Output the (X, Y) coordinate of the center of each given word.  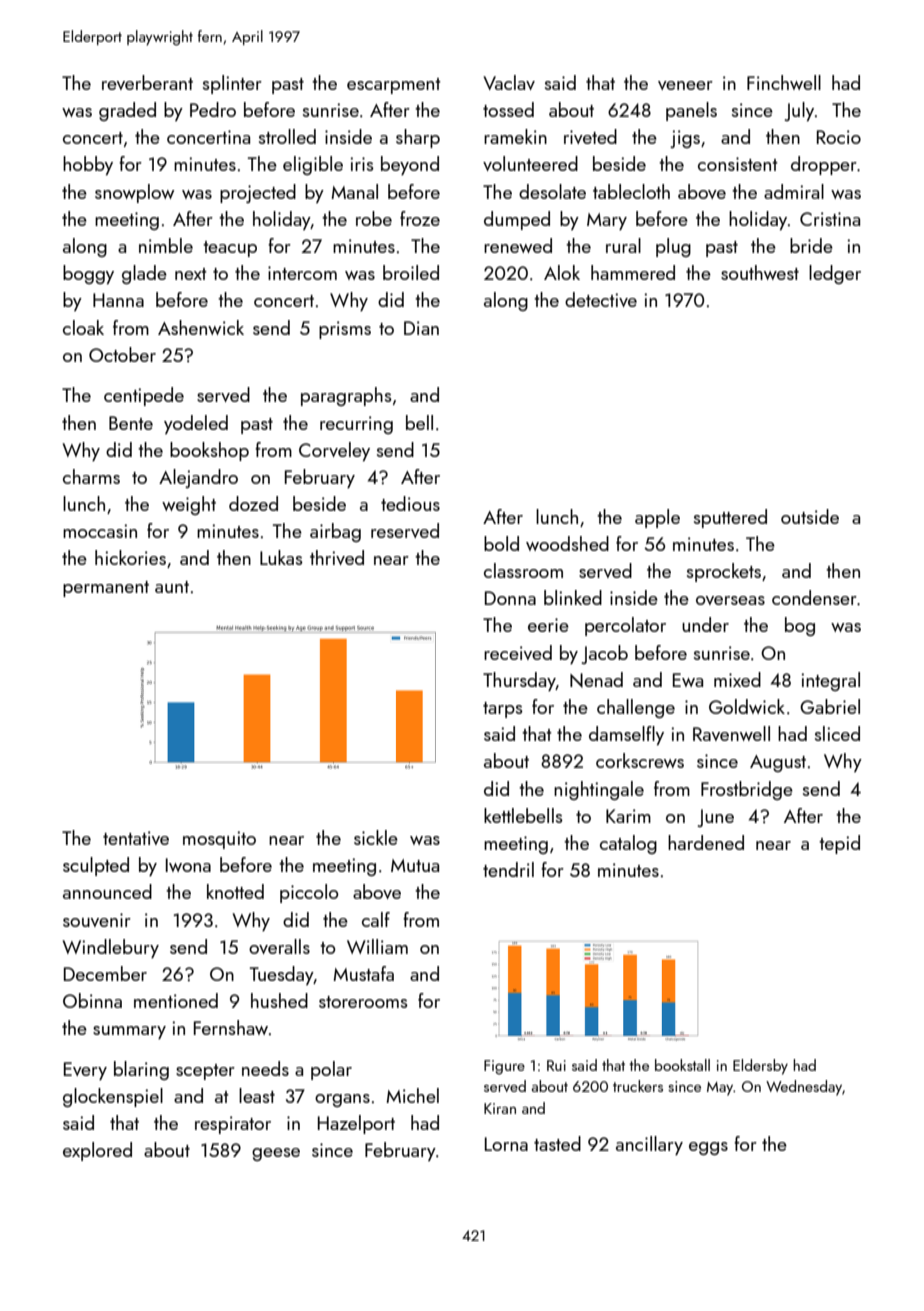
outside (810, 516)
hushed (279, 1000)
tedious (410, 503)
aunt (172, 587)
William (377, 946)
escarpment (394, 86)
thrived (337, 557)
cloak (83, 327)
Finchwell (784, 82)
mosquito (219, 840)
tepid (839, 844)
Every (85, 1071)
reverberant (147, 82)
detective (601, 299)
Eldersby (760, 1067)
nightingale (599, 790)
